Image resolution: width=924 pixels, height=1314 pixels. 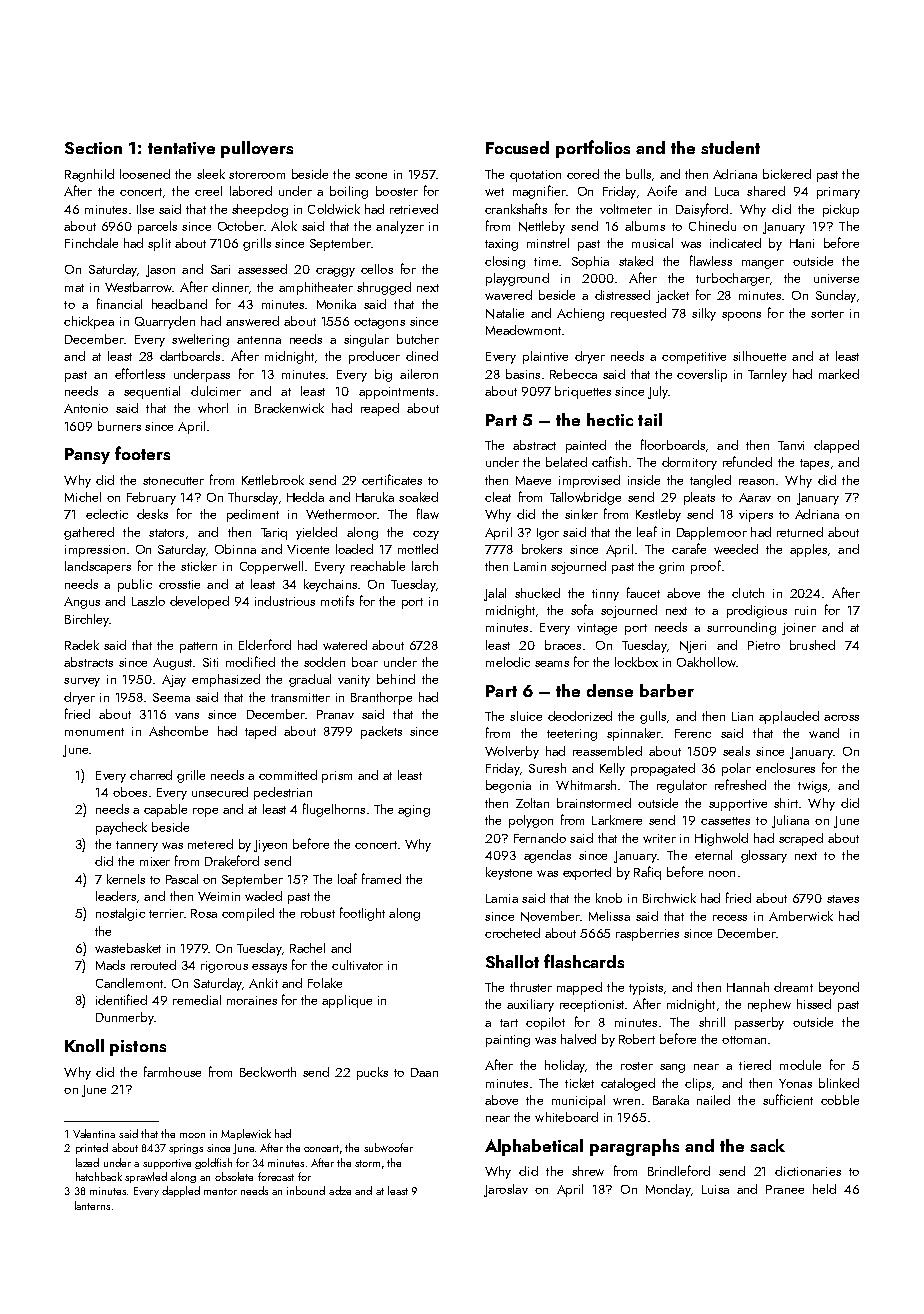 What do you see at coordinates (372, 1073) in the image?
I see `pucks` at bounding box center [372, 1073].
